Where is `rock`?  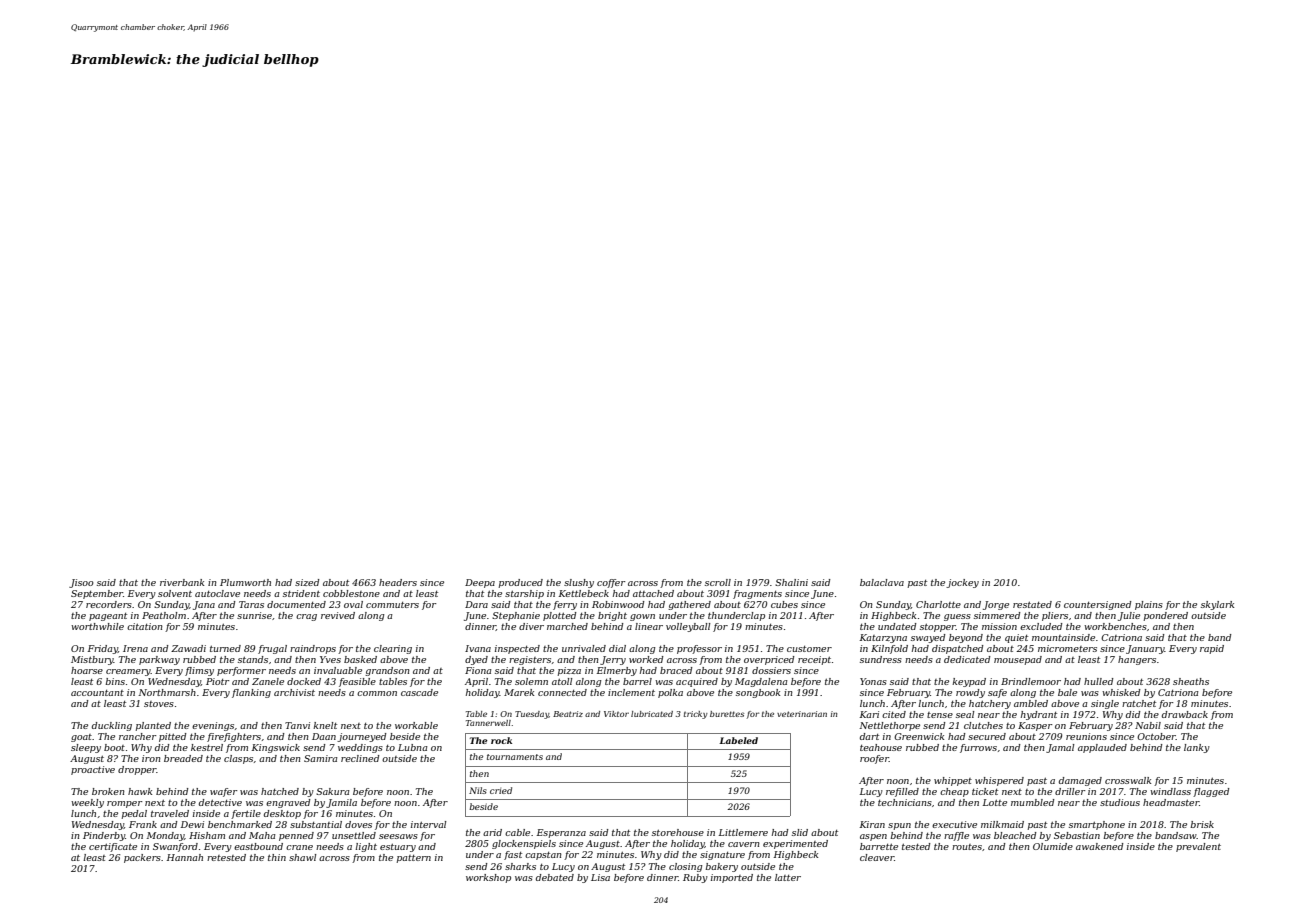 rock is located at coordinates (501, 740).
